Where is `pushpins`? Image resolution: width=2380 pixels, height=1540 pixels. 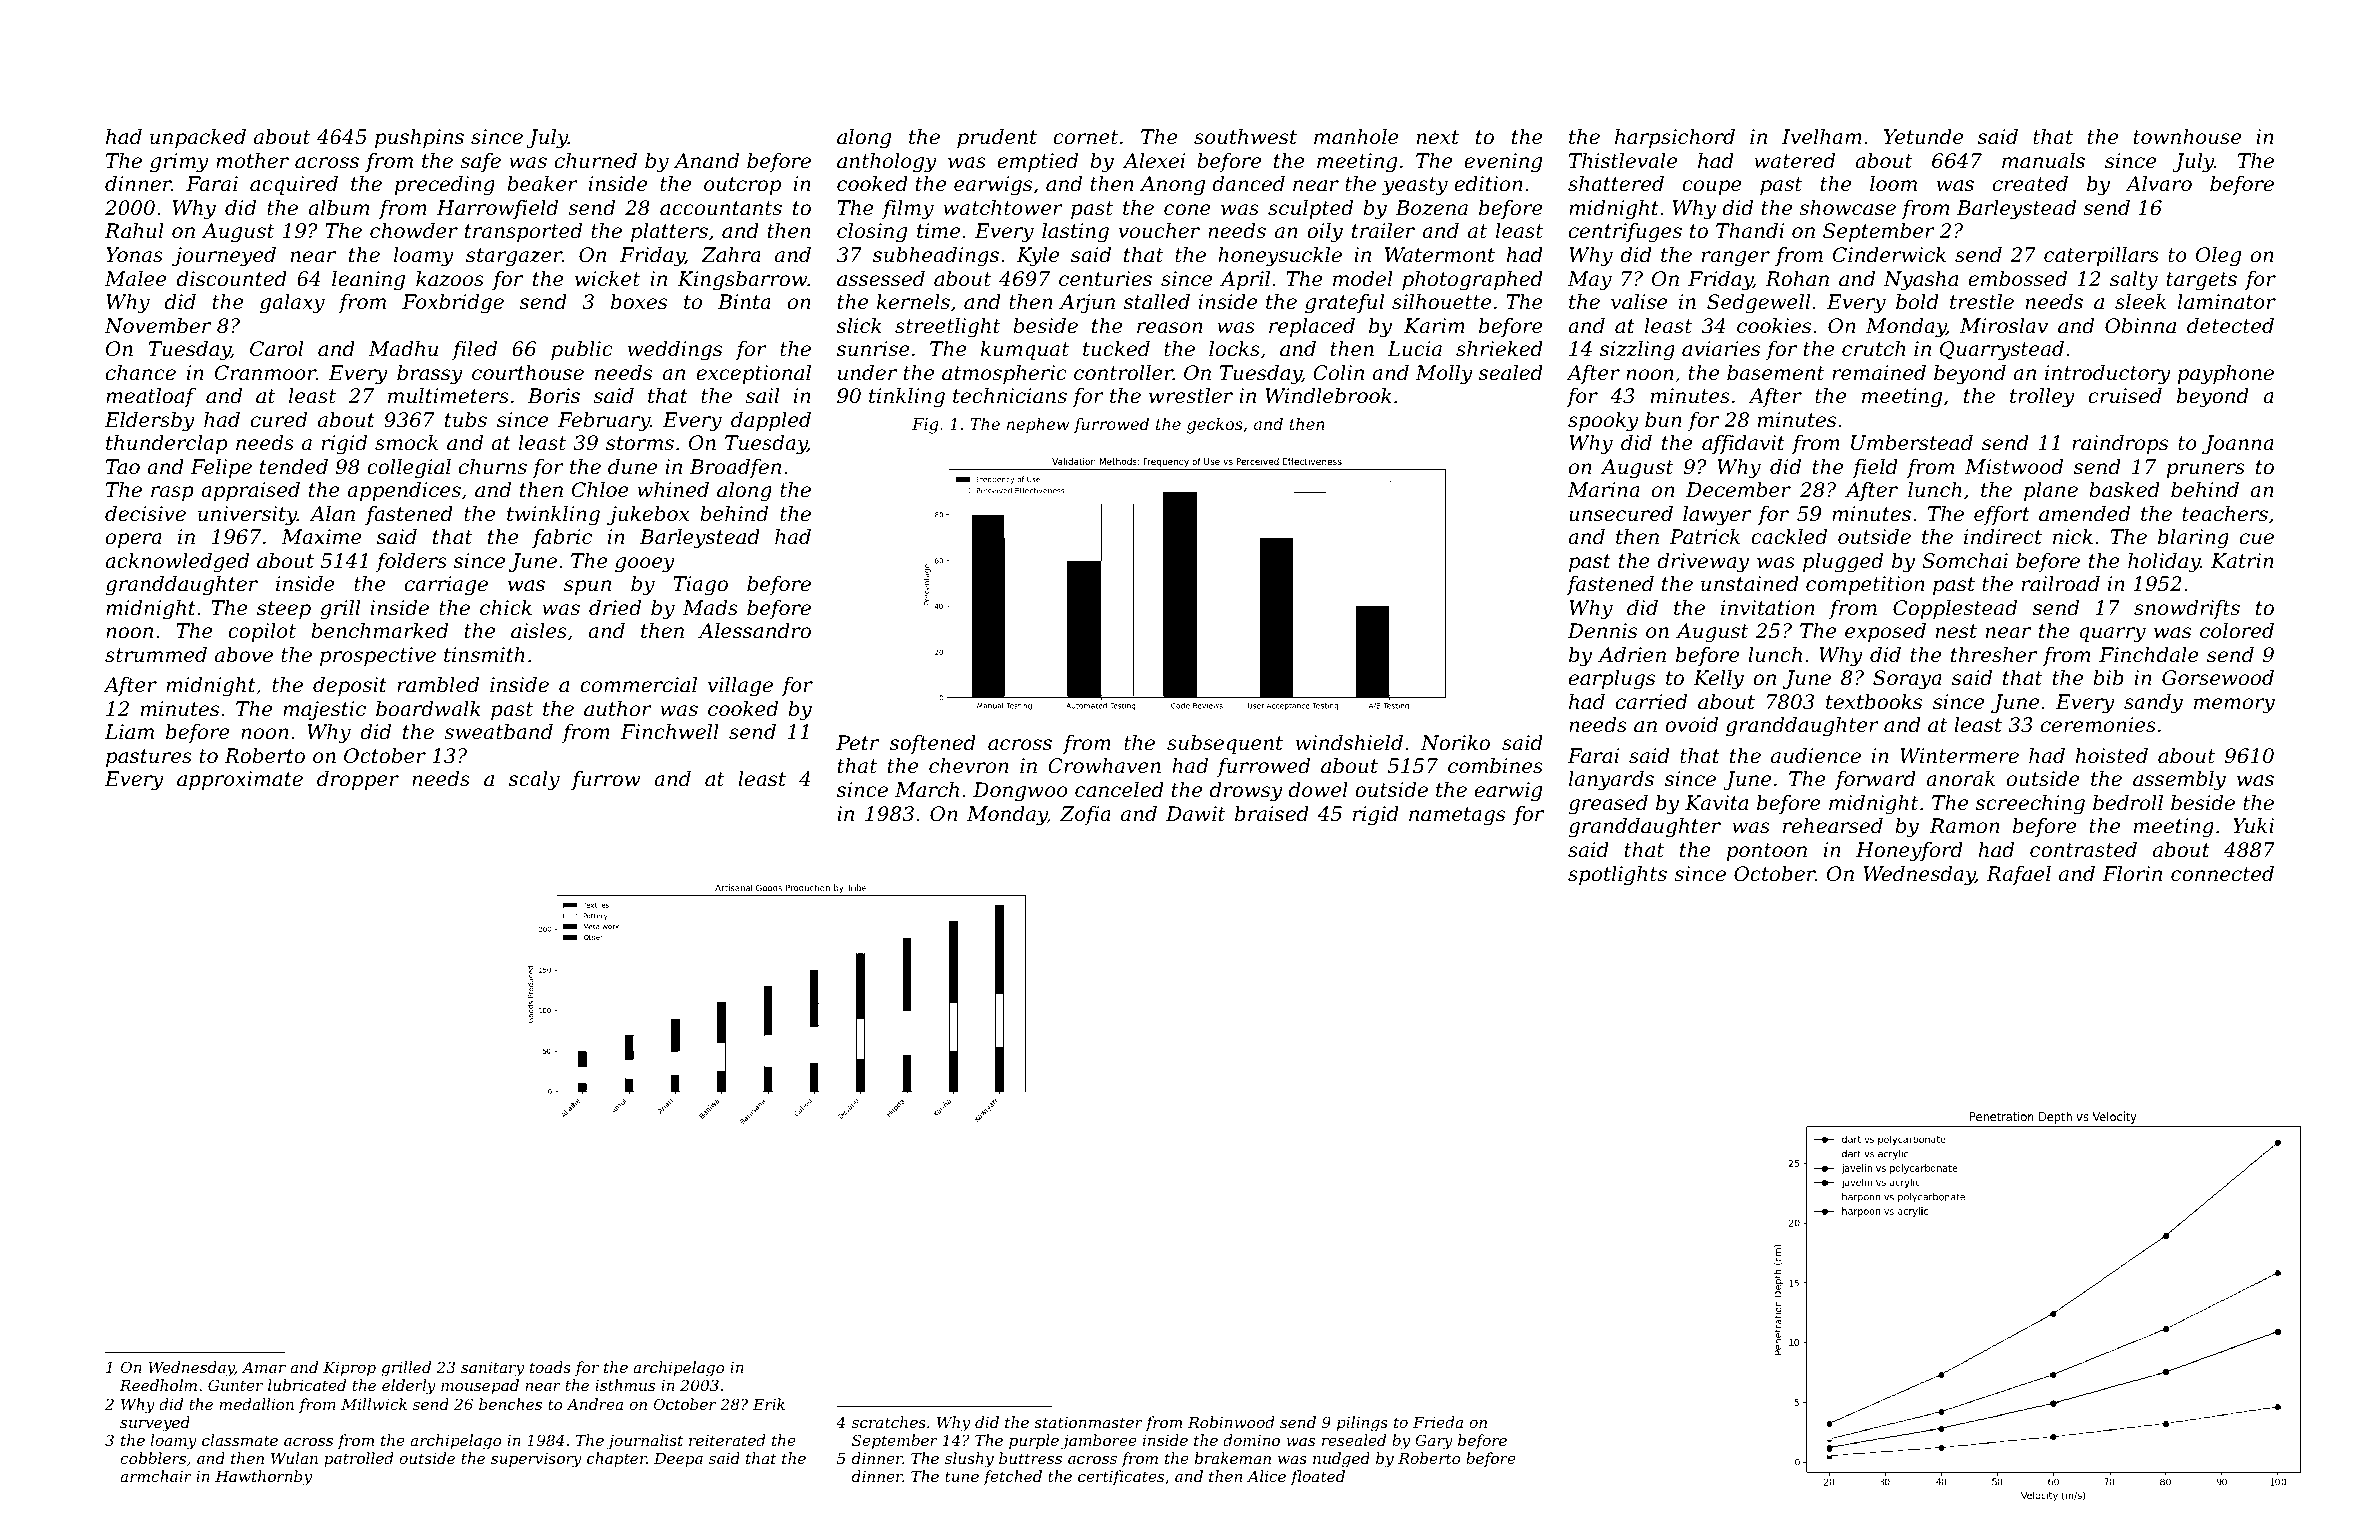
pushpins is located at coordinates (419, 138).
